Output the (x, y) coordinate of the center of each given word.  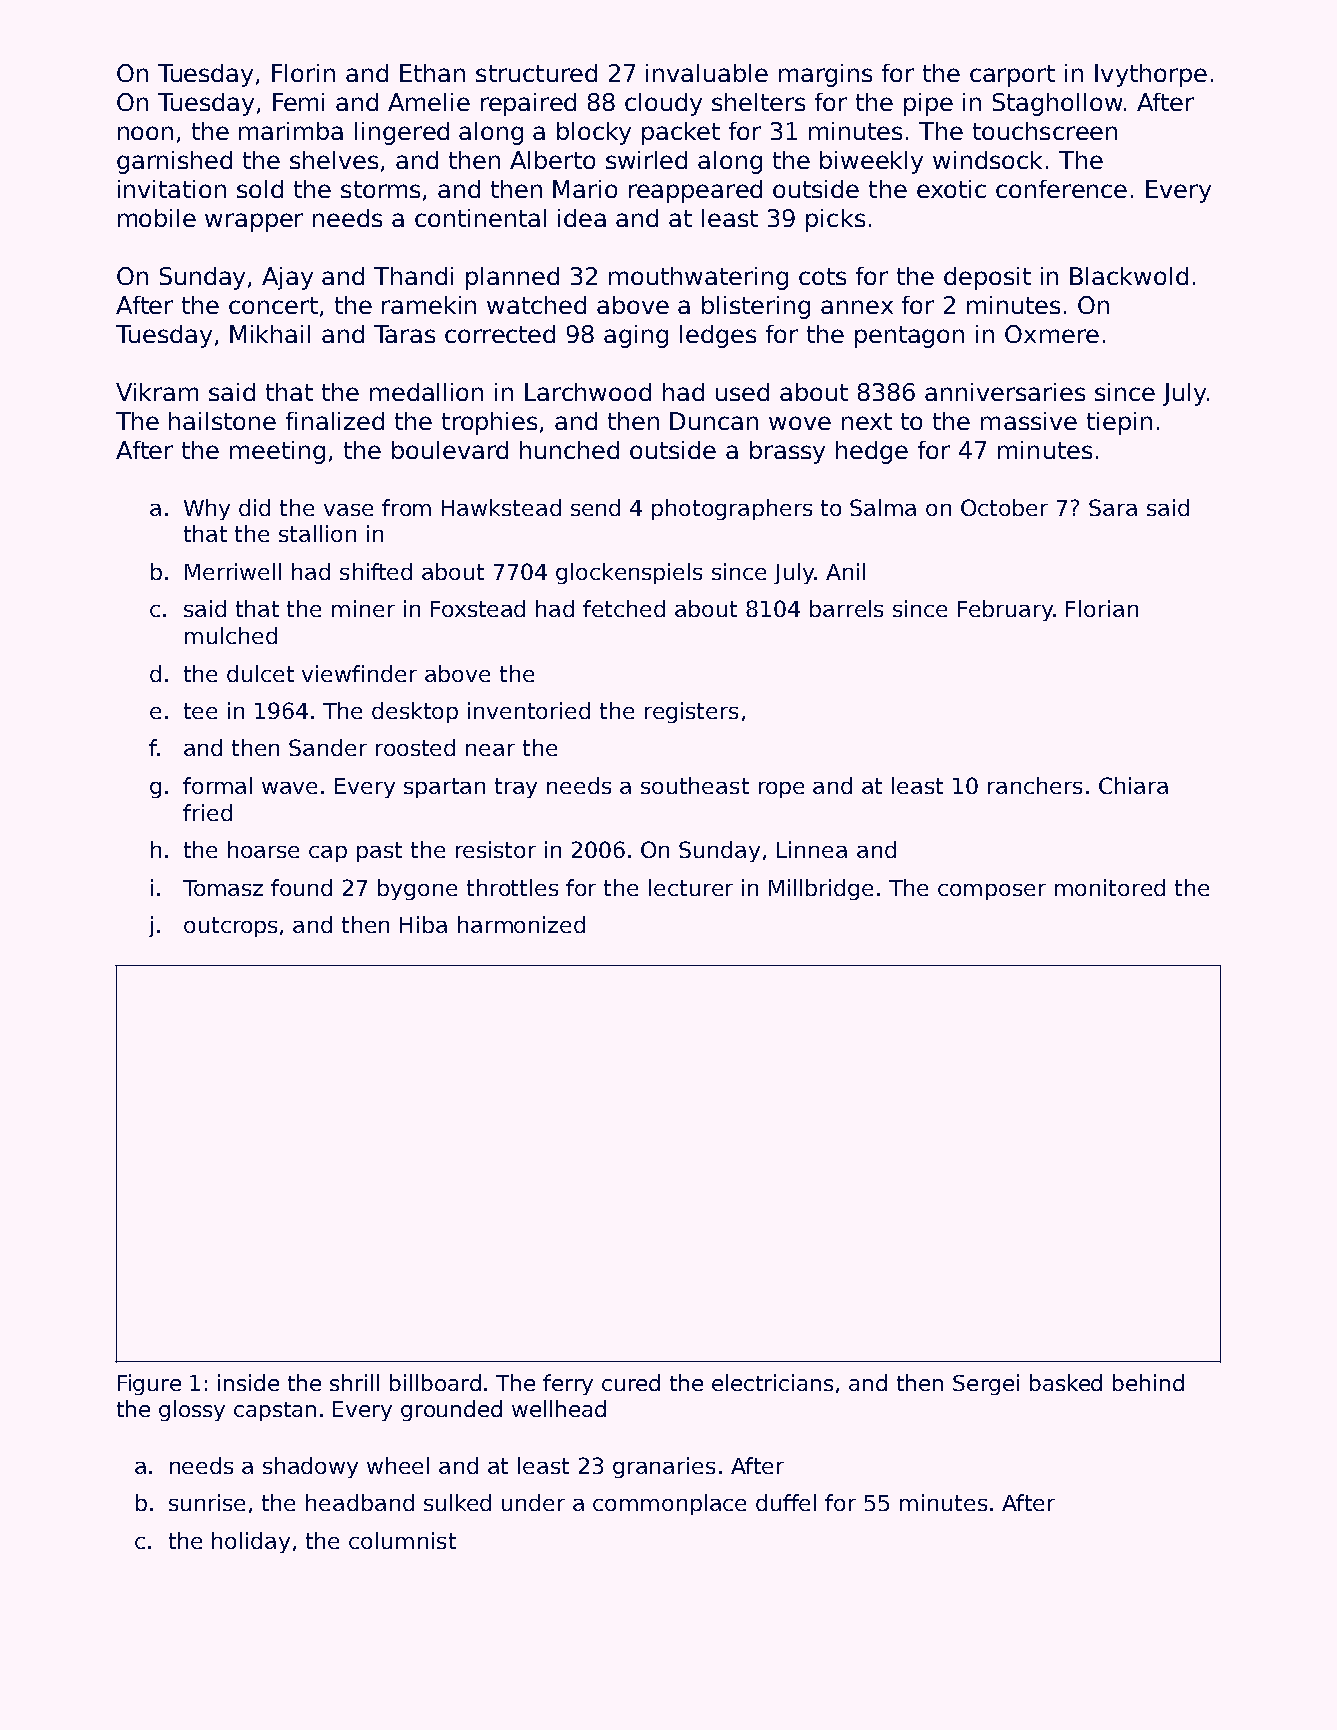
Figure (149, 1384)
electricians (772, 1382)
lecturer (691, 887)
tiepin (1119, 423)
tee (200, 711)
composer (992, 892)
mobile (157, 218)
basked (1066, 1382)
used (742, 392)
